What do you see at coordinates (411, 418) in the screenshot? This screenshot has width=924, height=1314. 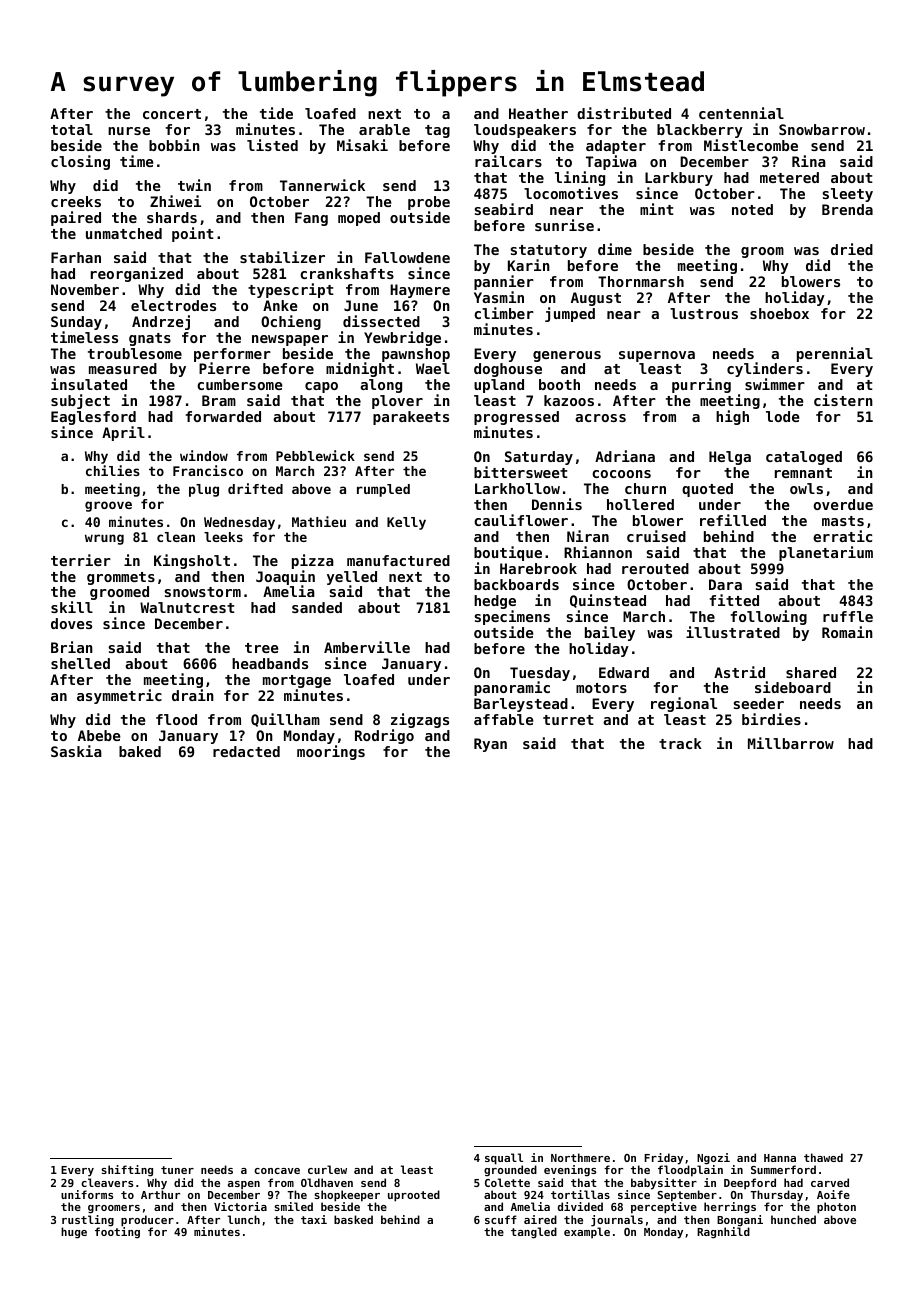 I see `parakeets` at bounding box center [411, 418].
